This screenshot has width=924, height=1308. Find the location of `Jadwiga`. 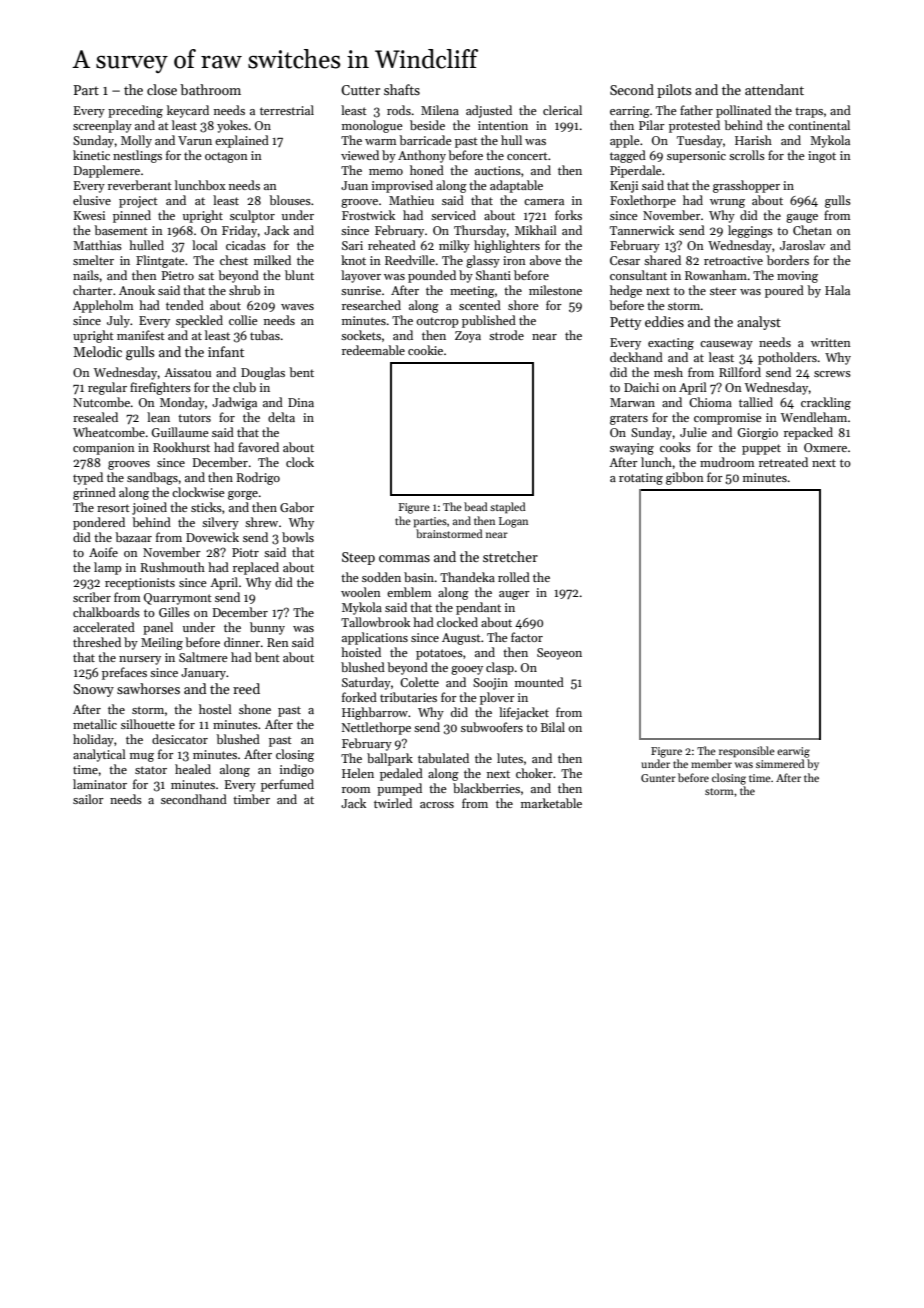

Jadwiga is located at coordinates (234, 403).
